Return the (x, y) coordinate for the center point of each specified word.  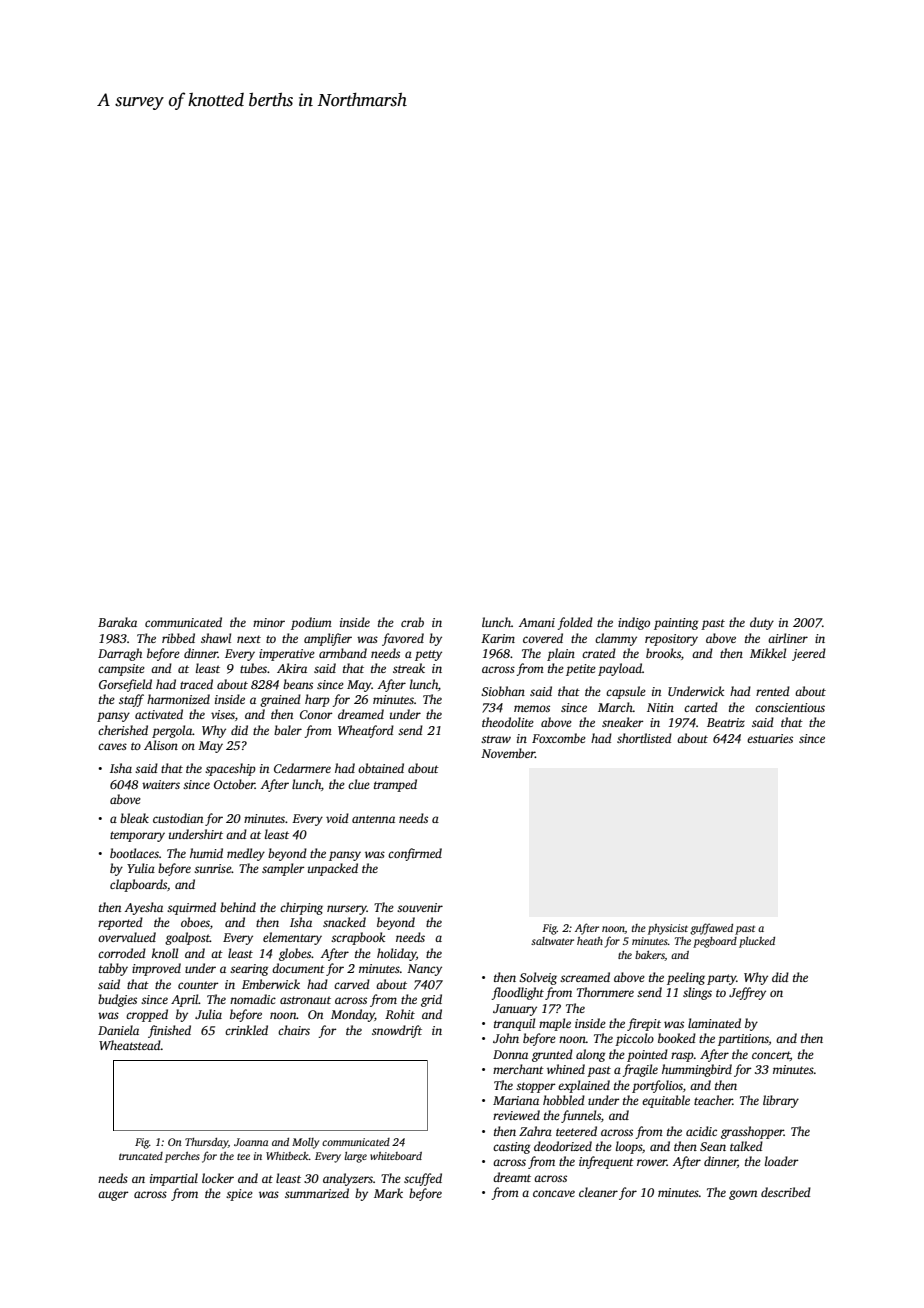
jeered (809, 654)
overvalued (127, 937)
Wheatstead (130, 1045)
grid (431, 1000)
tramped (395, 785)
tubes (253, 668)
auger (113, 1196)
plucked (757, 942)
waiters (161, 784)
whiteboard (396, 1156)
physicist (668, 929)
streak (409, 668)
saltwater (552, 941)
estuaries (770, 738)
